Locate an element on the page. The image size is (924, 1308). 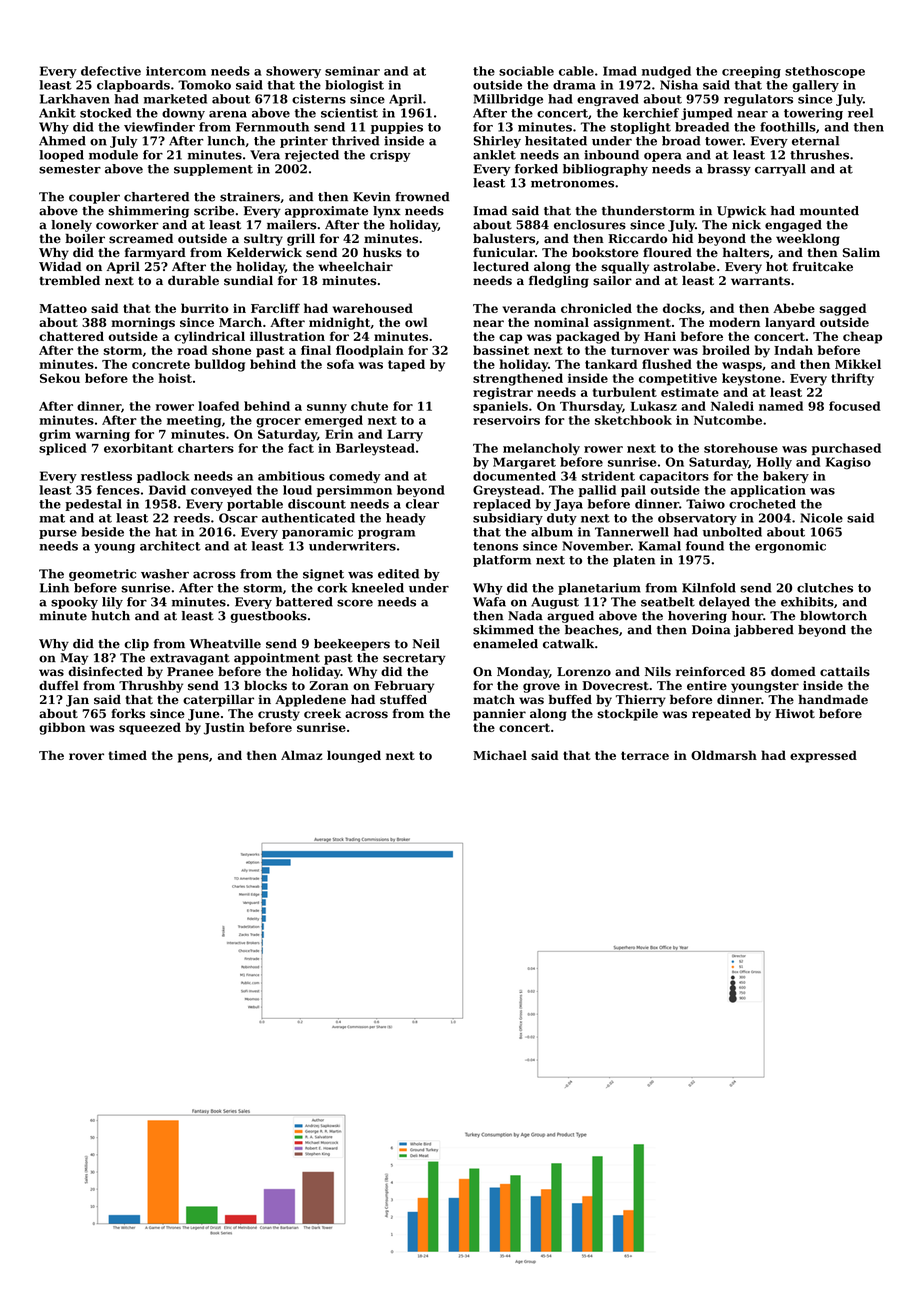
nudged is located at coordinates (666, 72).
